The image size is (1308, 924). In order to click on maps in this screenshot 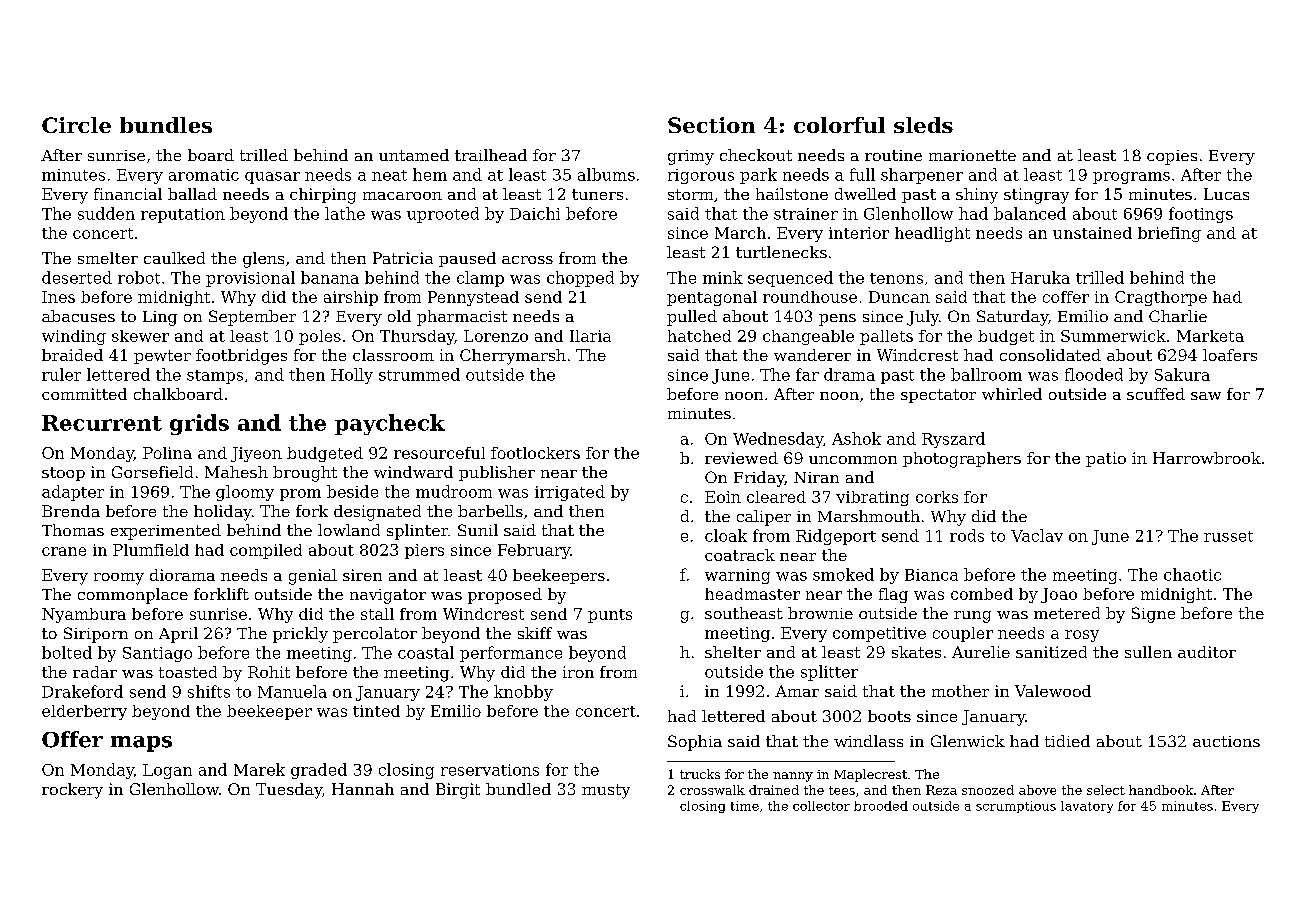, I will do `click(141, 744)`.
